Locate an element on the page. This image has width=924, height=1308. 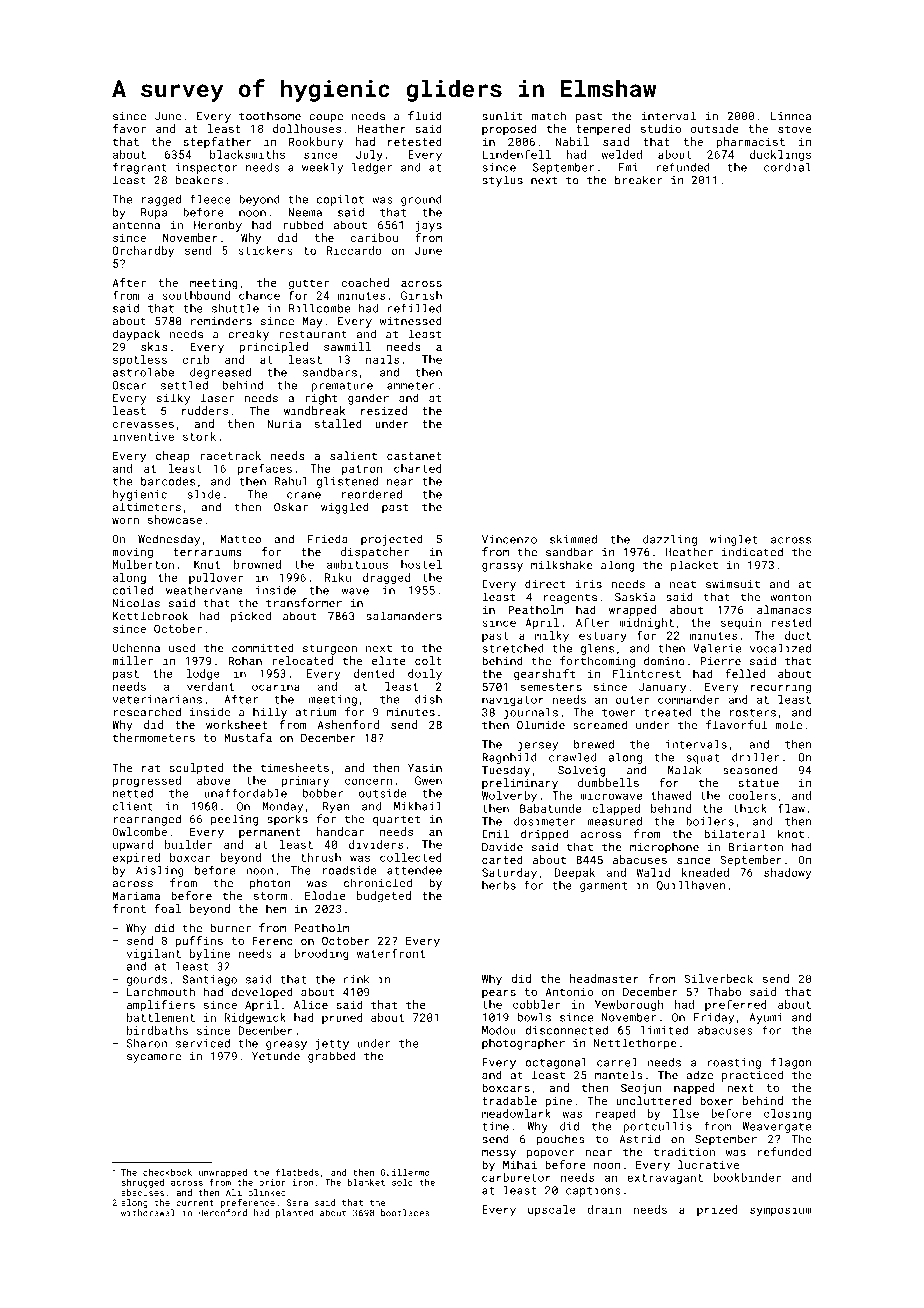
napped is located at coordinates (694, 1088).
